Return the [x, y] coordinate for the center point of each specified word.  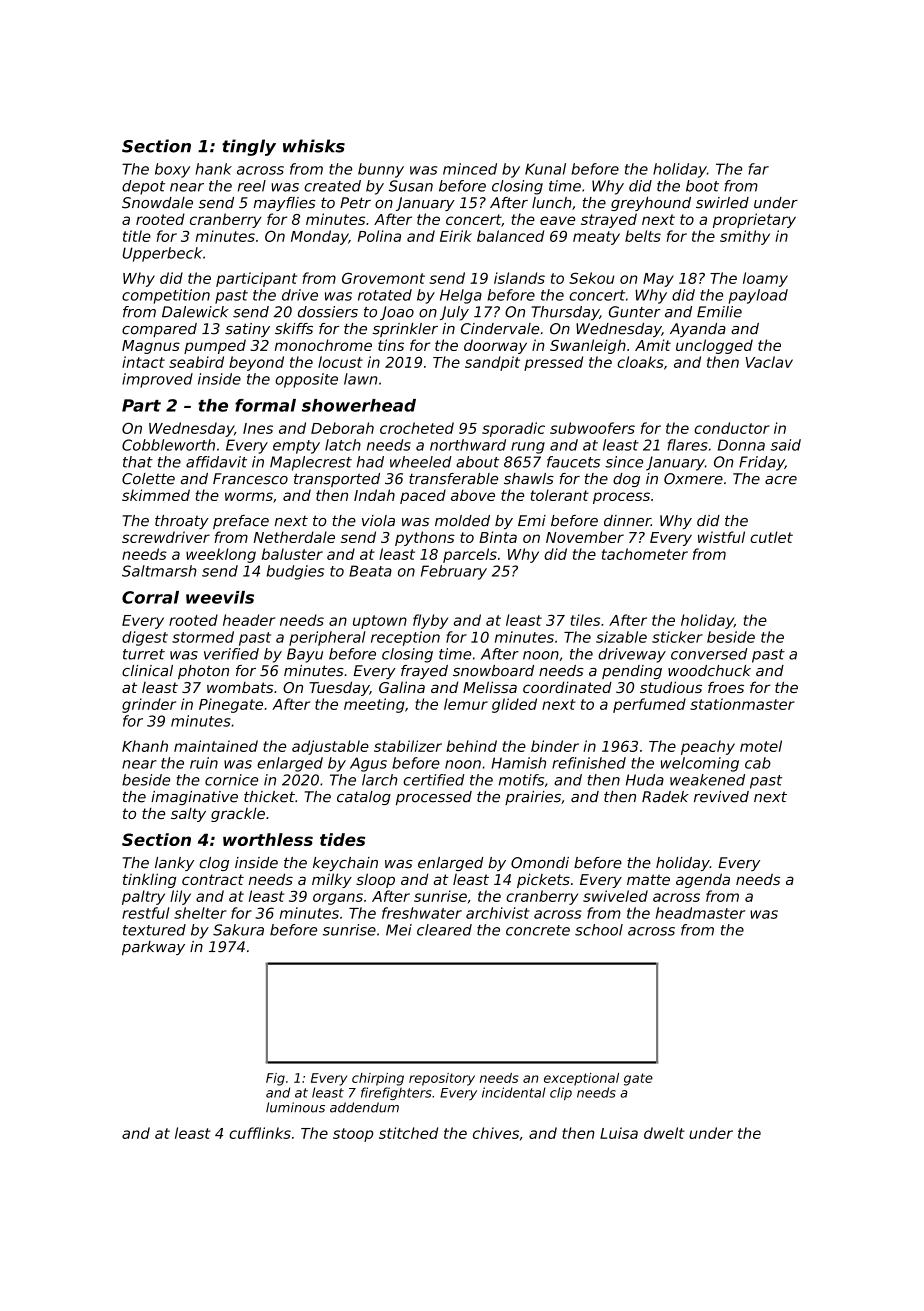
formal [265, 405]
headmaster [700, 913]
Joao [397, 313]
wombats [240, 687]
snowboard [493, 671]
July [454, 313]
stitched [408, 1133]
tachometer [645, 554]
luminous [295, 1107]
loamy [765, 279]
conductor [732, 428]
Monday [320, 237]
